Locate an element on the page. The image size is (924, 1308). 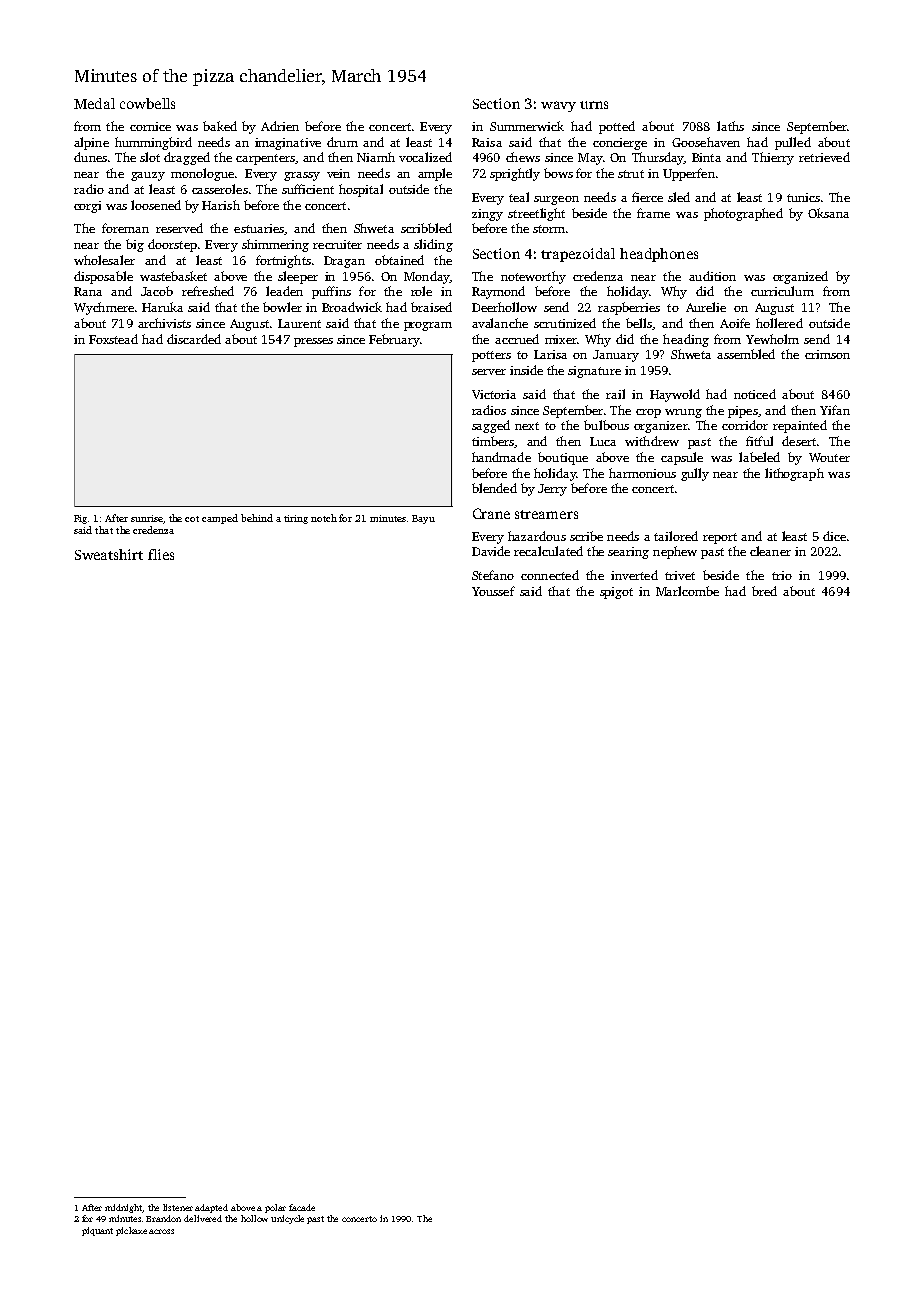
listener is located at coordinates (178, 1207).
